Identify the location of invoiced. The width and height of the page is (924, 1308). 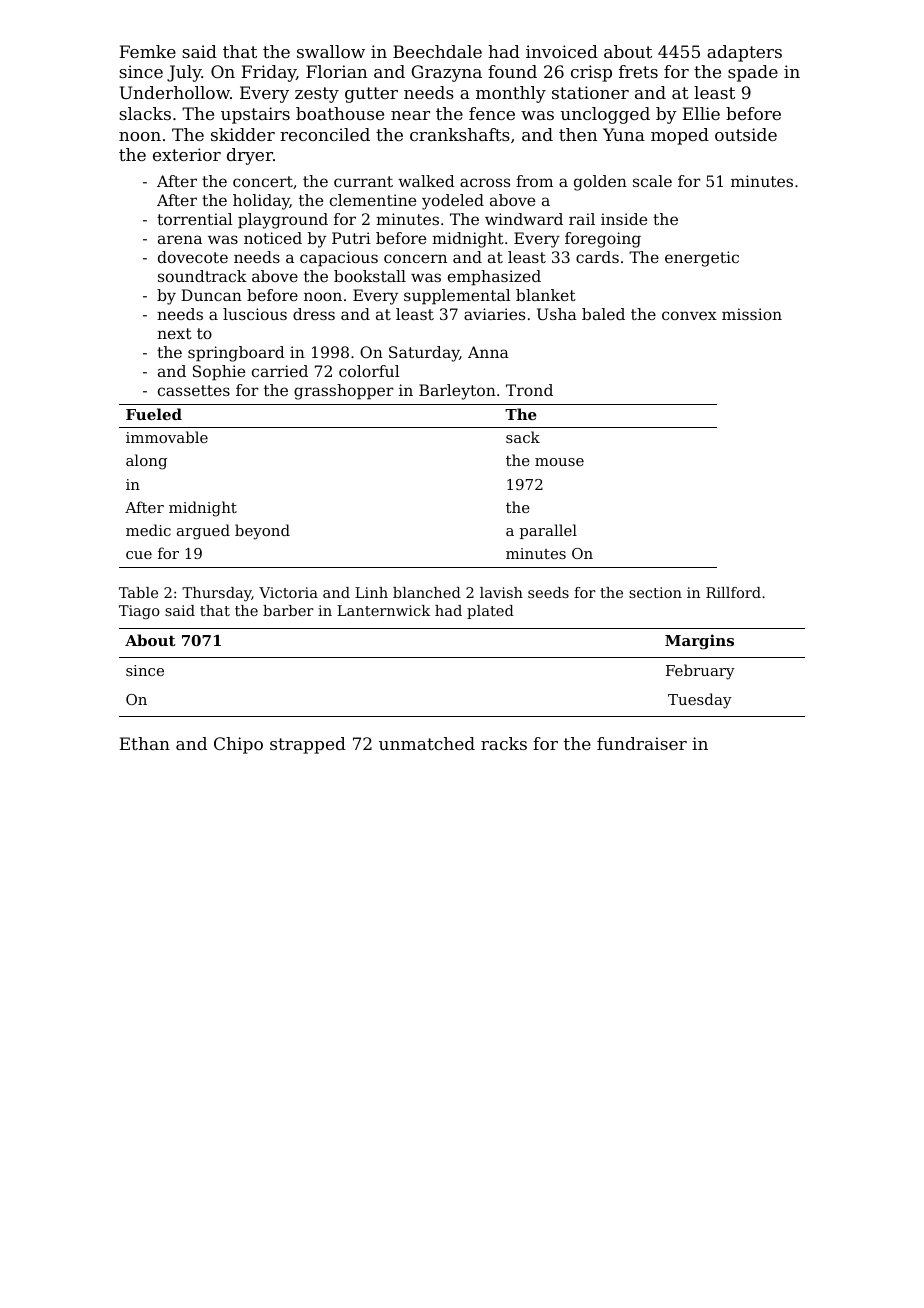
(562, 51).
